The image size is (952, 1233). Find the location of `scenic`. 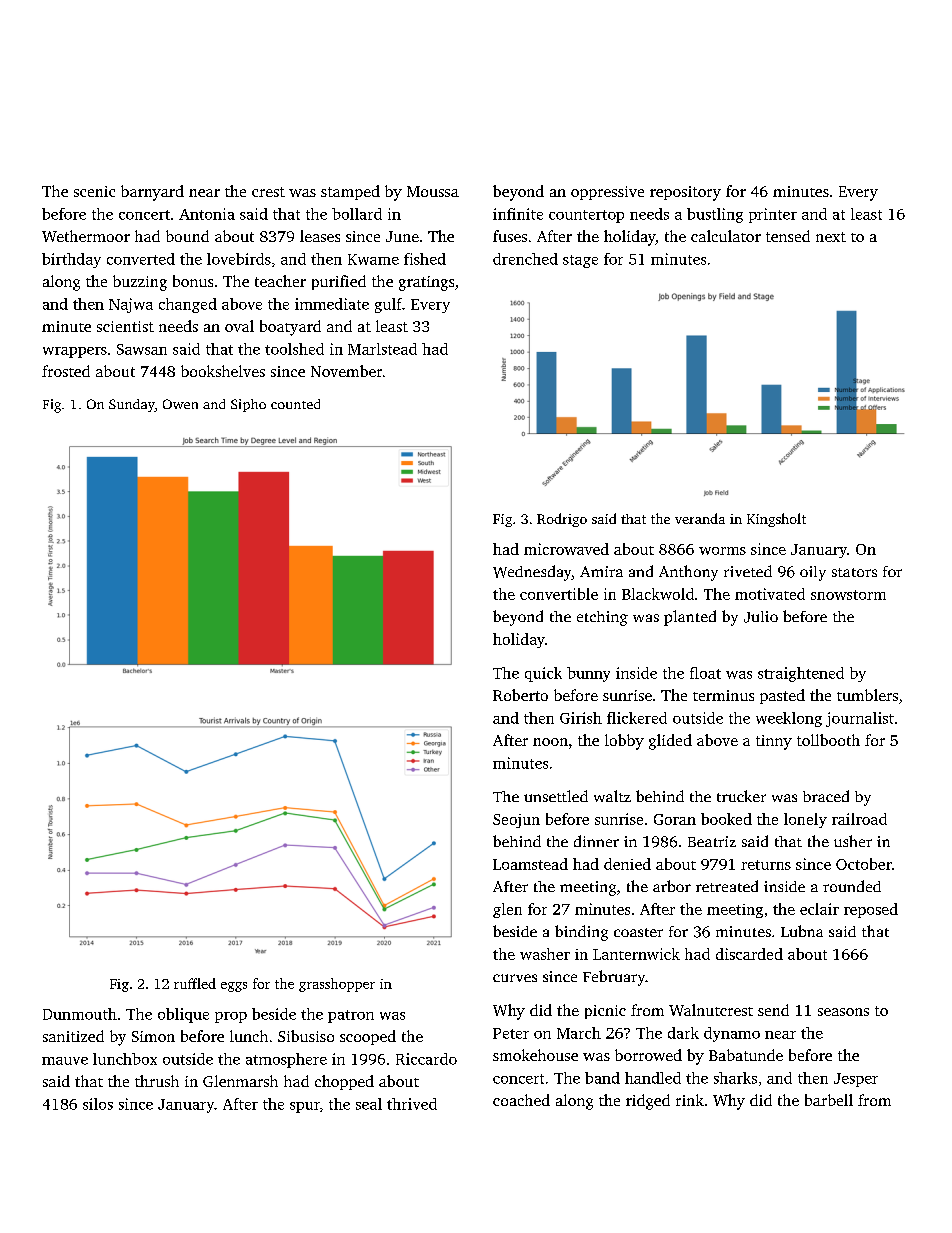

scenic is located at coordinates (94, 191).
